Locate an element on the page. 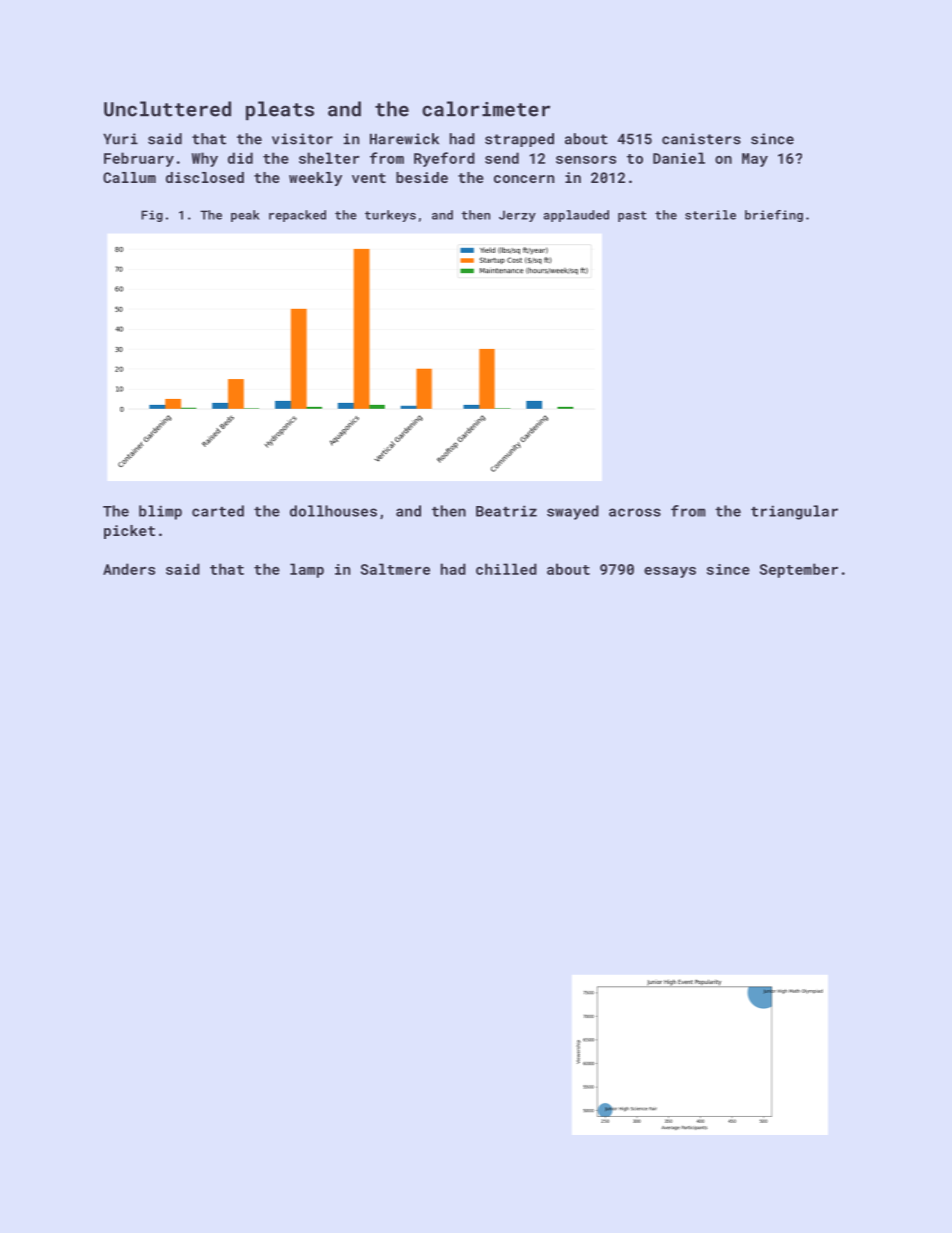 The height and width of the document is (1233, 952). dollhouses is located at coordinates (333, 511).
